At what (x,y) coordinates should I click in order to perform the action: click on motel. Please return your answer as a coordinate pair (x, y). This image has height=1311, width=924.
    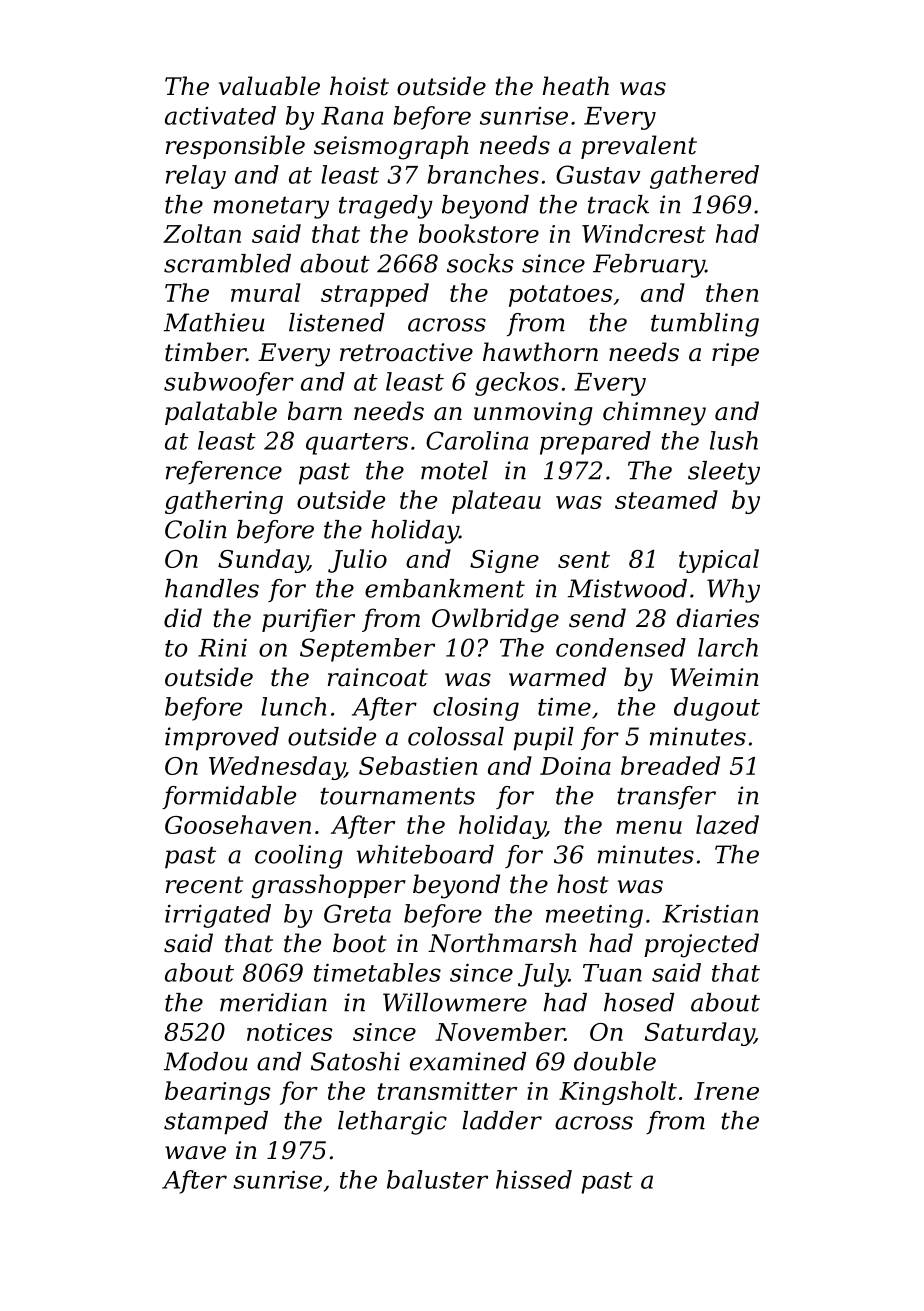
    Looking at the image, I should click on (454, 470).
